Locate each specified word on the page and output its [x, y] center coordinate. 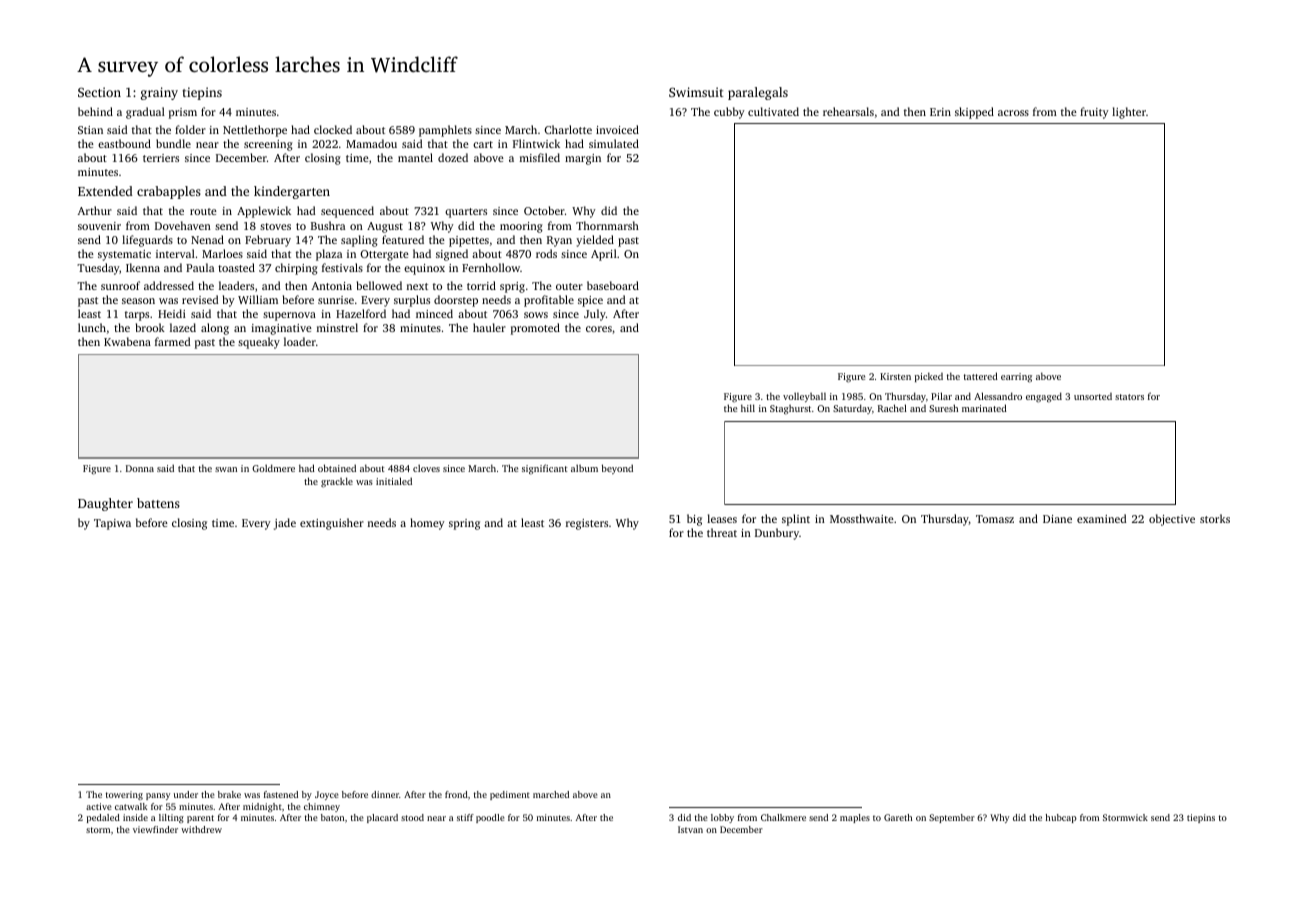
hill [748, 408]
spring [464, 524]
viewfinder [155, 829]
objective [1172, 520]
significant [544, 469]
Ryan [559, 241]
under [186, 794]
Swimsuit [696, 92]
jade [285, 524]
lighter [1129, 113]
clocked [333, 129]
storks [1215, 518]
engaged [1044, 397]
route [203, 211]
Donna [140, 468]
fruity [1094, 113]
